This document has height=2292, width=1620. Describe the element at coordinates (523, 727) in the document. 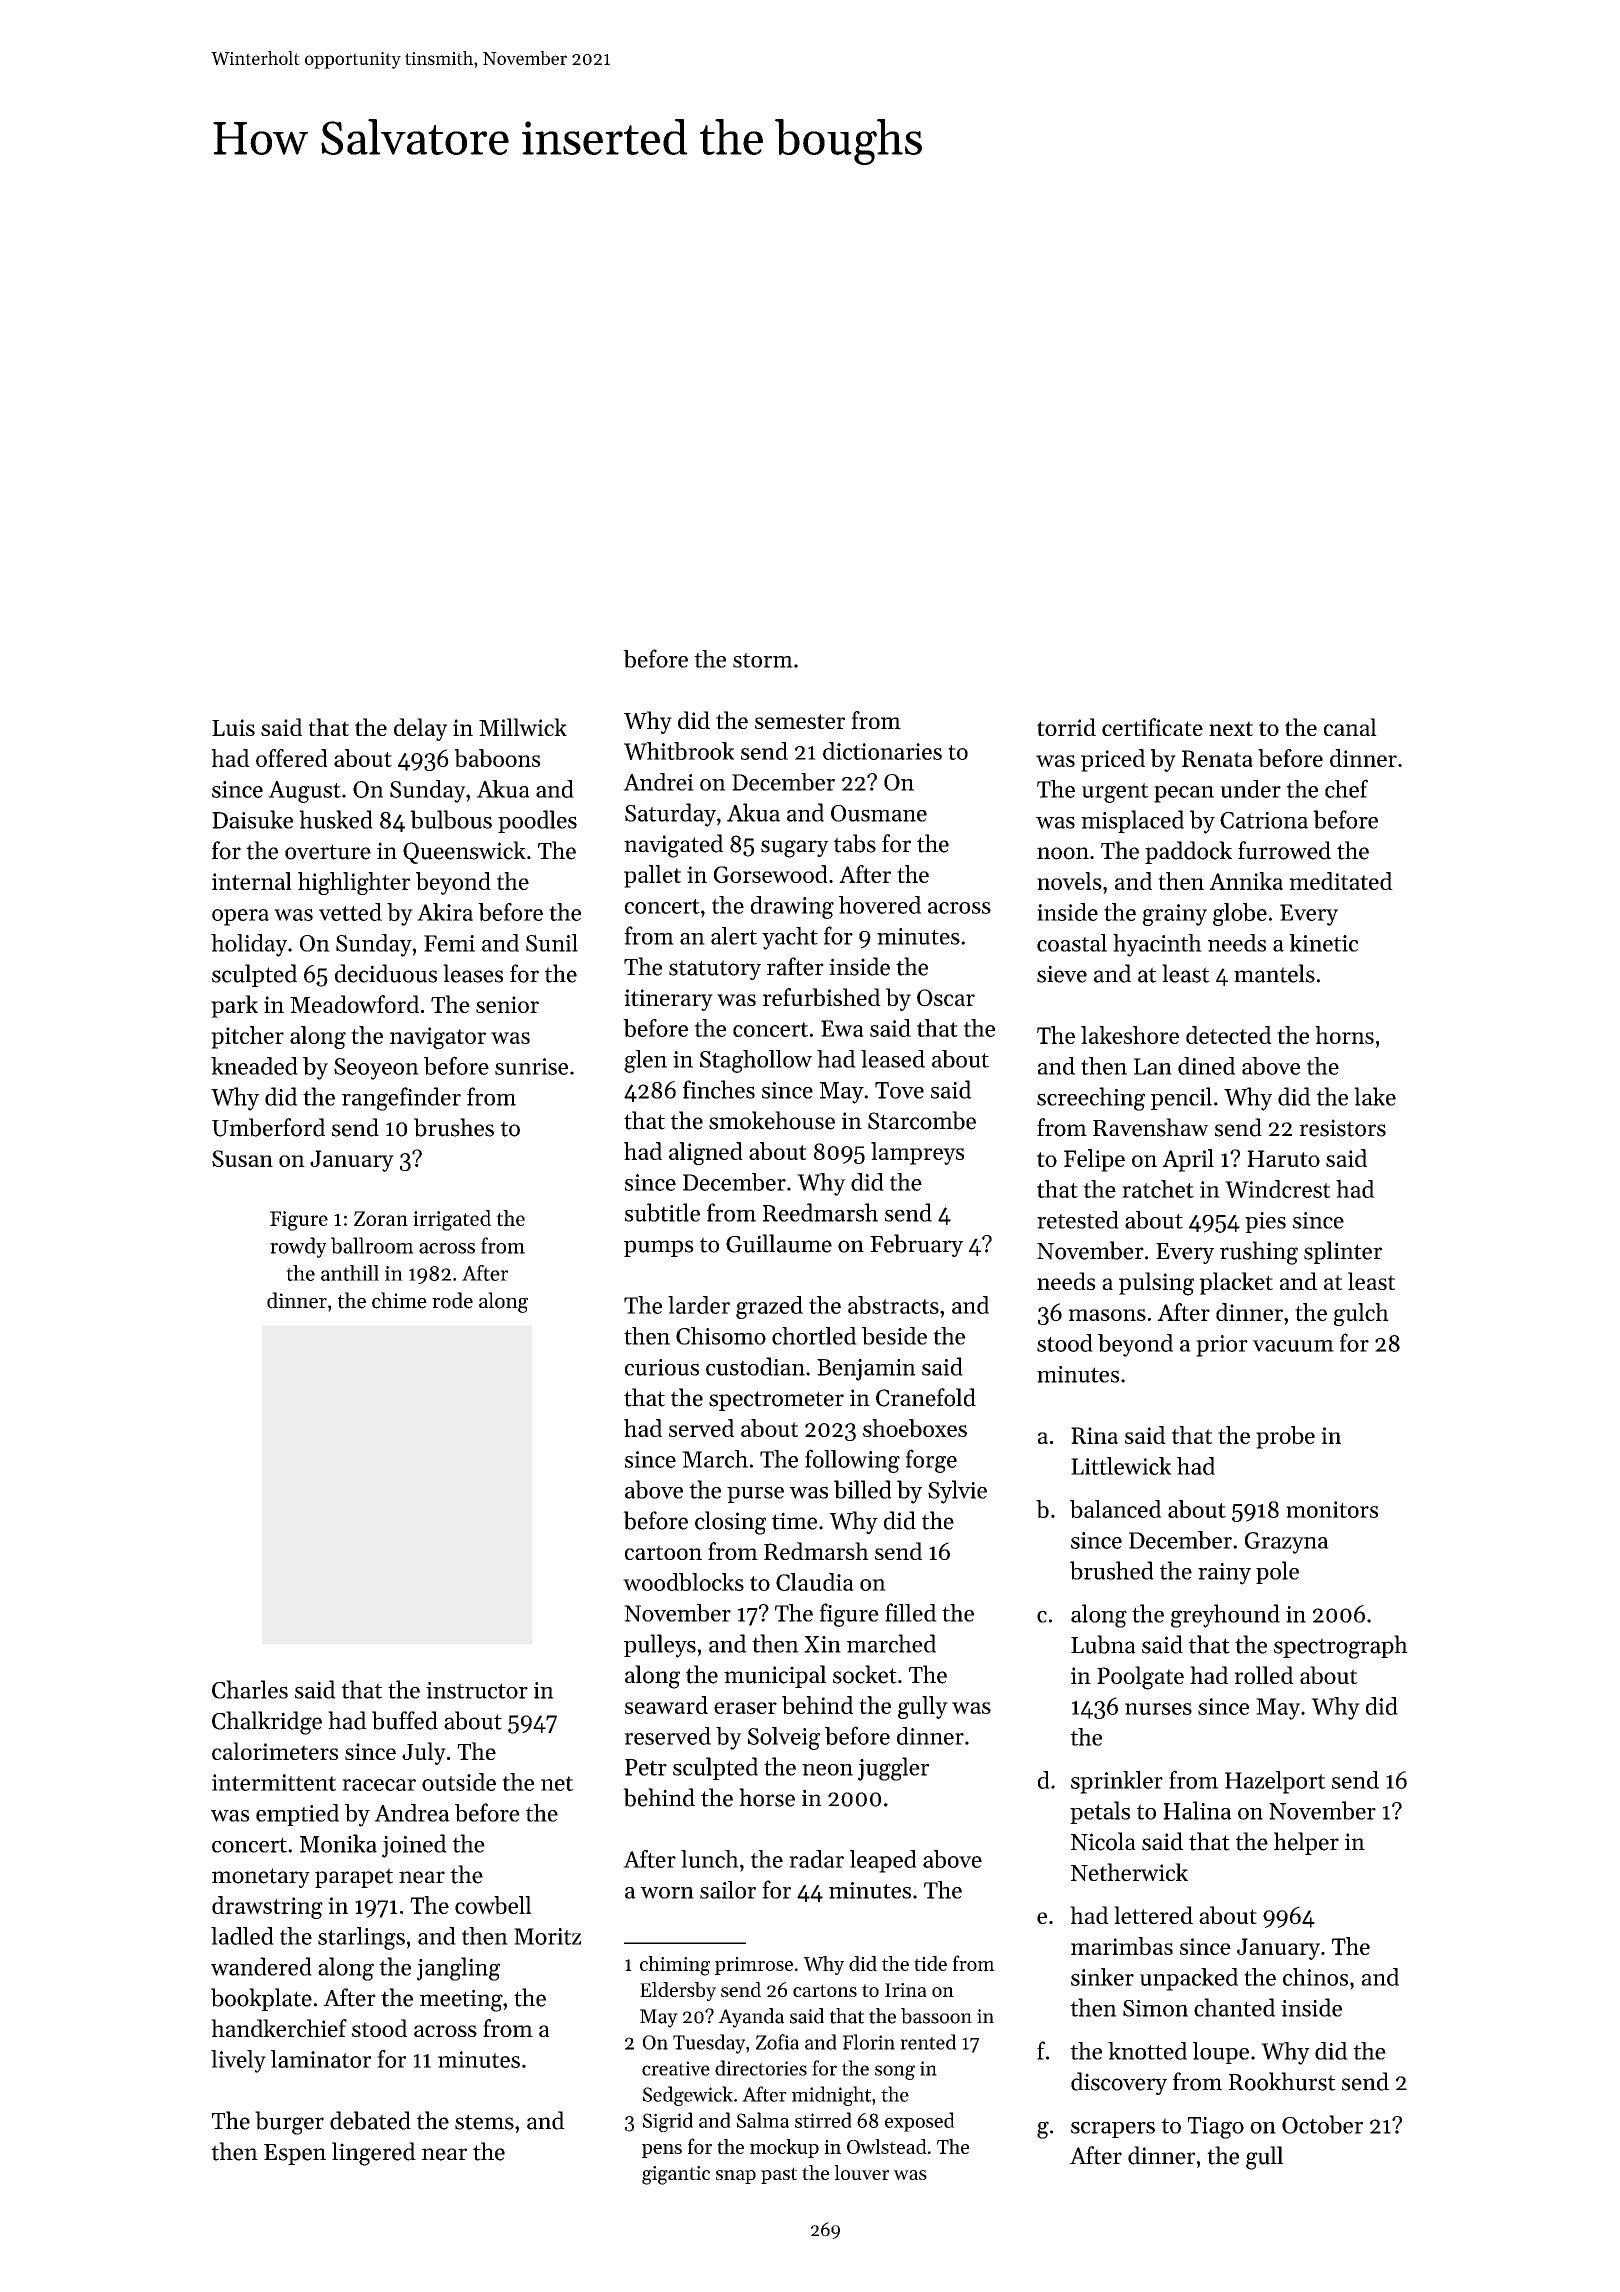

I see `Millwick` at that location.
